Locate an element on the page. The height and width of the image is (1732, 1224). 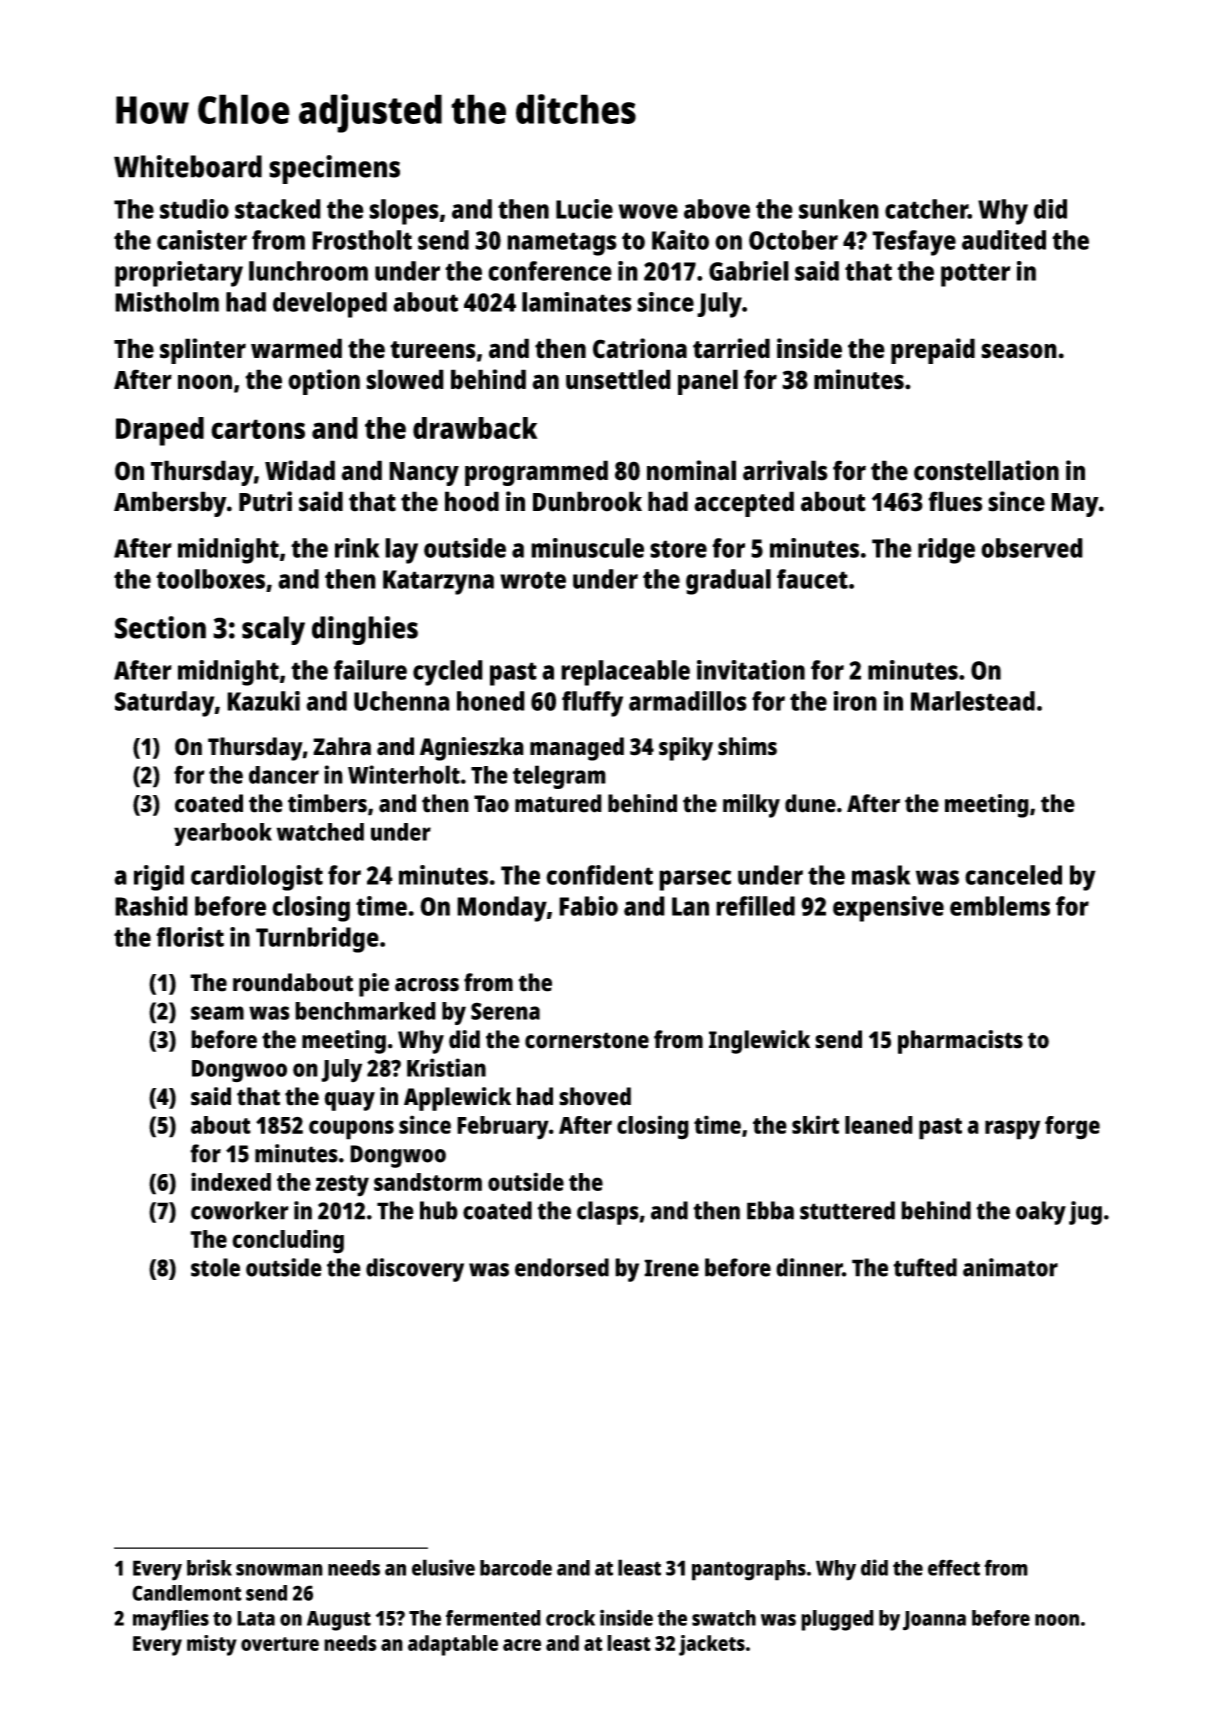
Joanna is located at coordinates (934, 1621).
